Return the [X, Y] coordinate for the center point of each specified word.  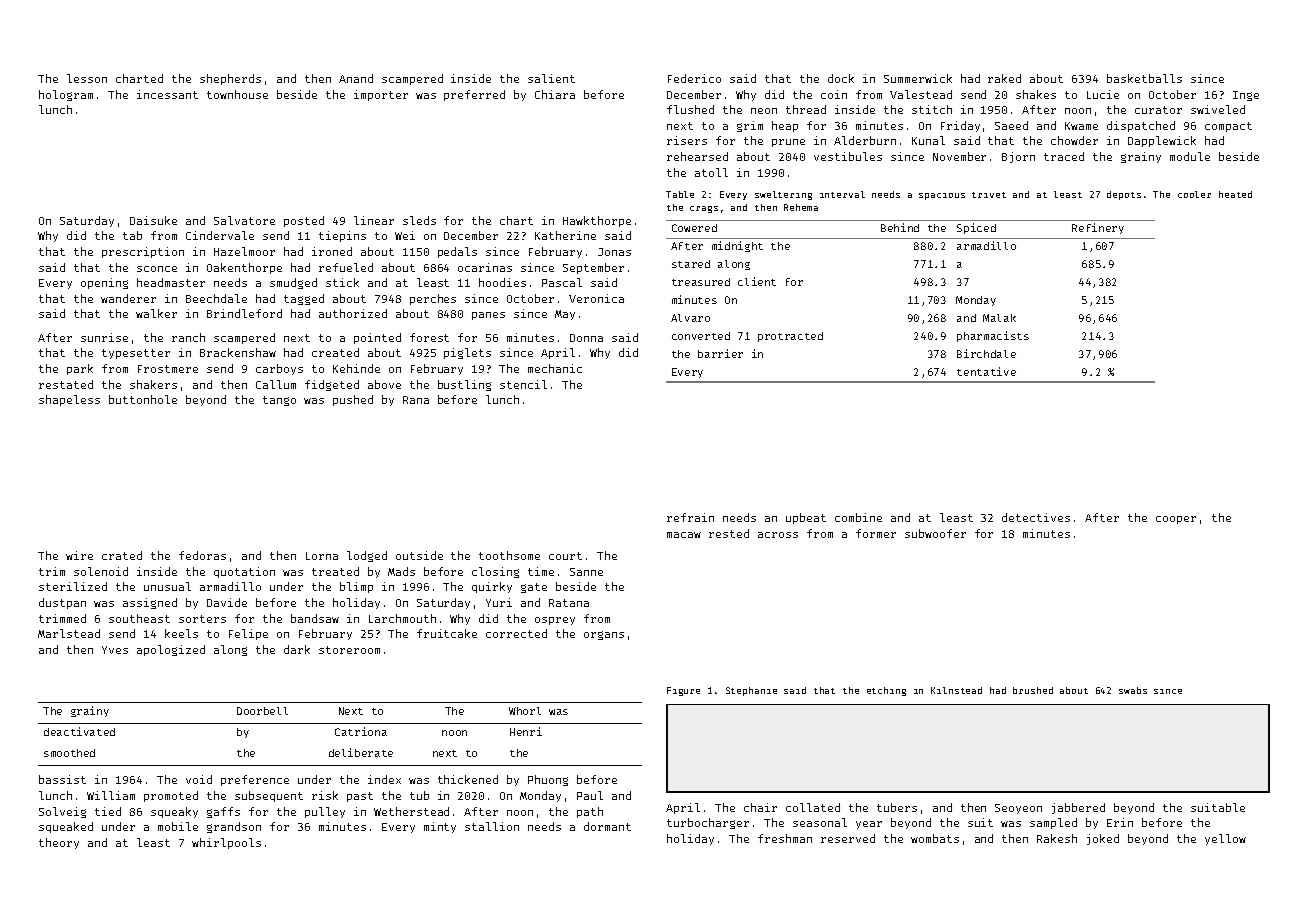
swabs [1133, 690]
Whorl [525, 711]
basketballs [1144, 78]
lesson [87, 78]
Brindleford [244, 313]
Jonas [614, 252]
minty [440, 827]
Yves [115, 650]
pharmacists [993, 336]
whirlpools [226, 843]
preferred [474, 95]
